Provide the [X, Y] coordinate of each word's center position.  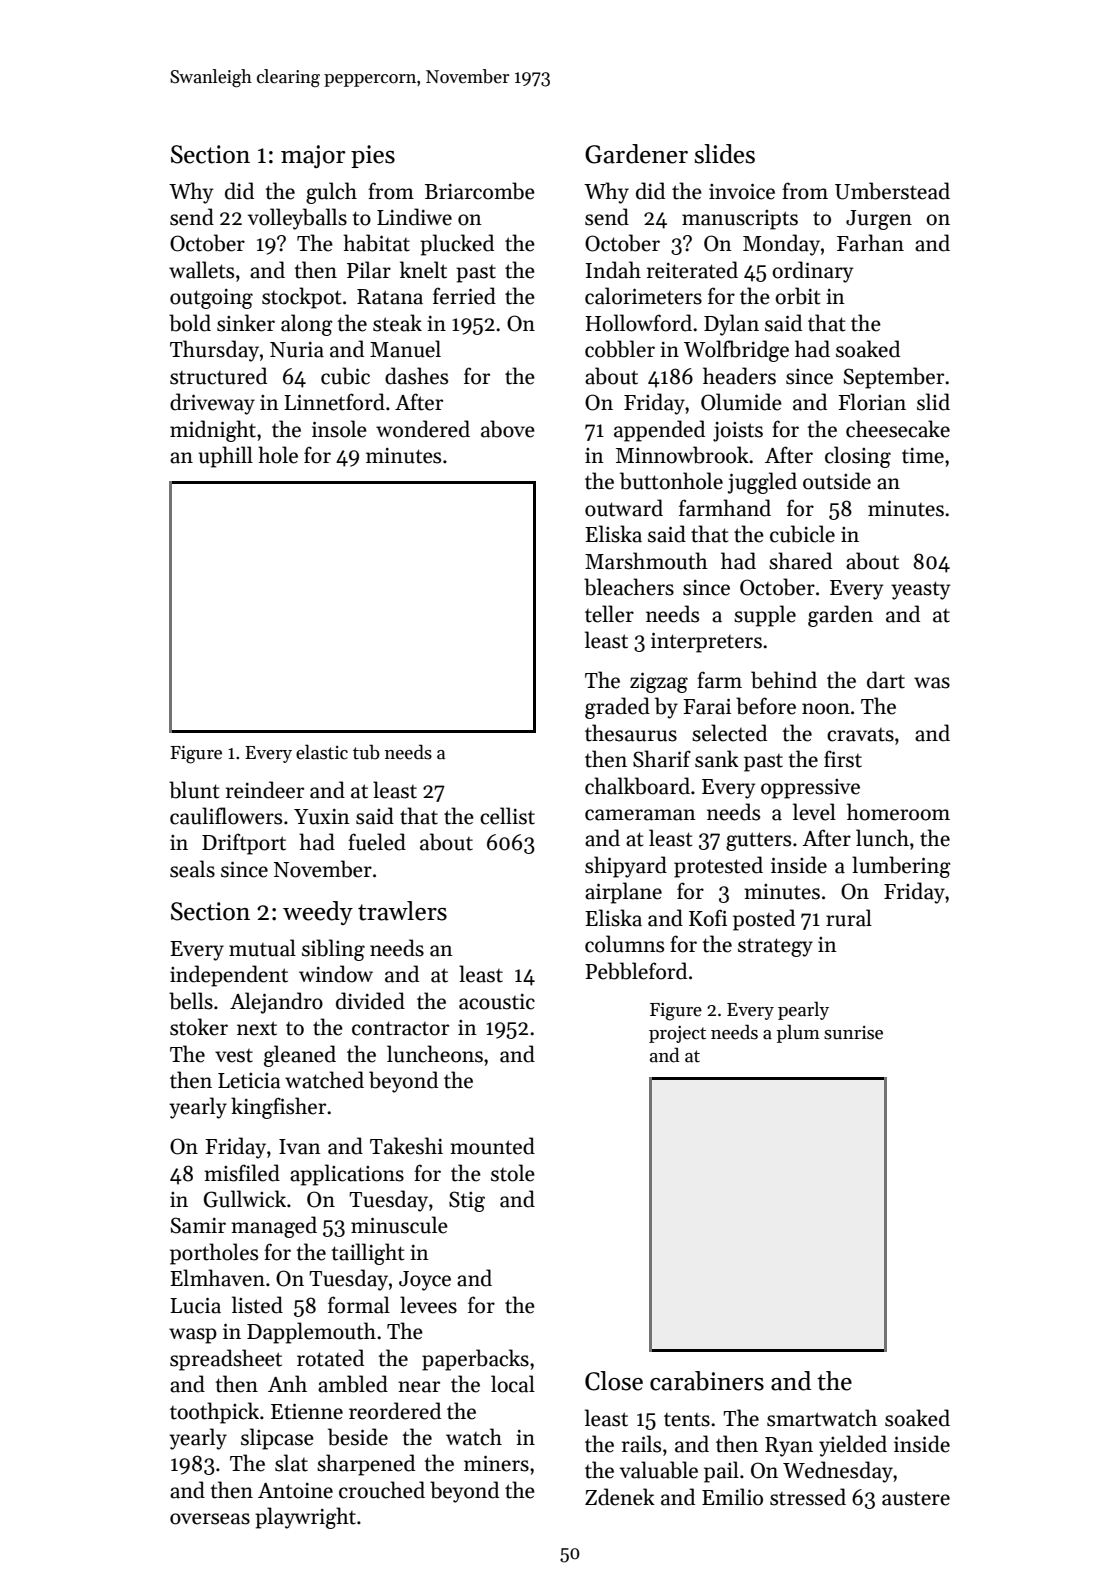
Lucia [195, 1305]
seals [192, 869]
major [313, 156]
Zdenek [620, 1497]
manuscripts [740, 220]
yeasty [920, 590]
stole [513, 1173]
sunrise [853, 1033]
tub [366, 752]
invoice [742, 191]
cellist [507, 816]
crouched [382, 1490]
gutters [758, 841]
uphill [225, 457]
